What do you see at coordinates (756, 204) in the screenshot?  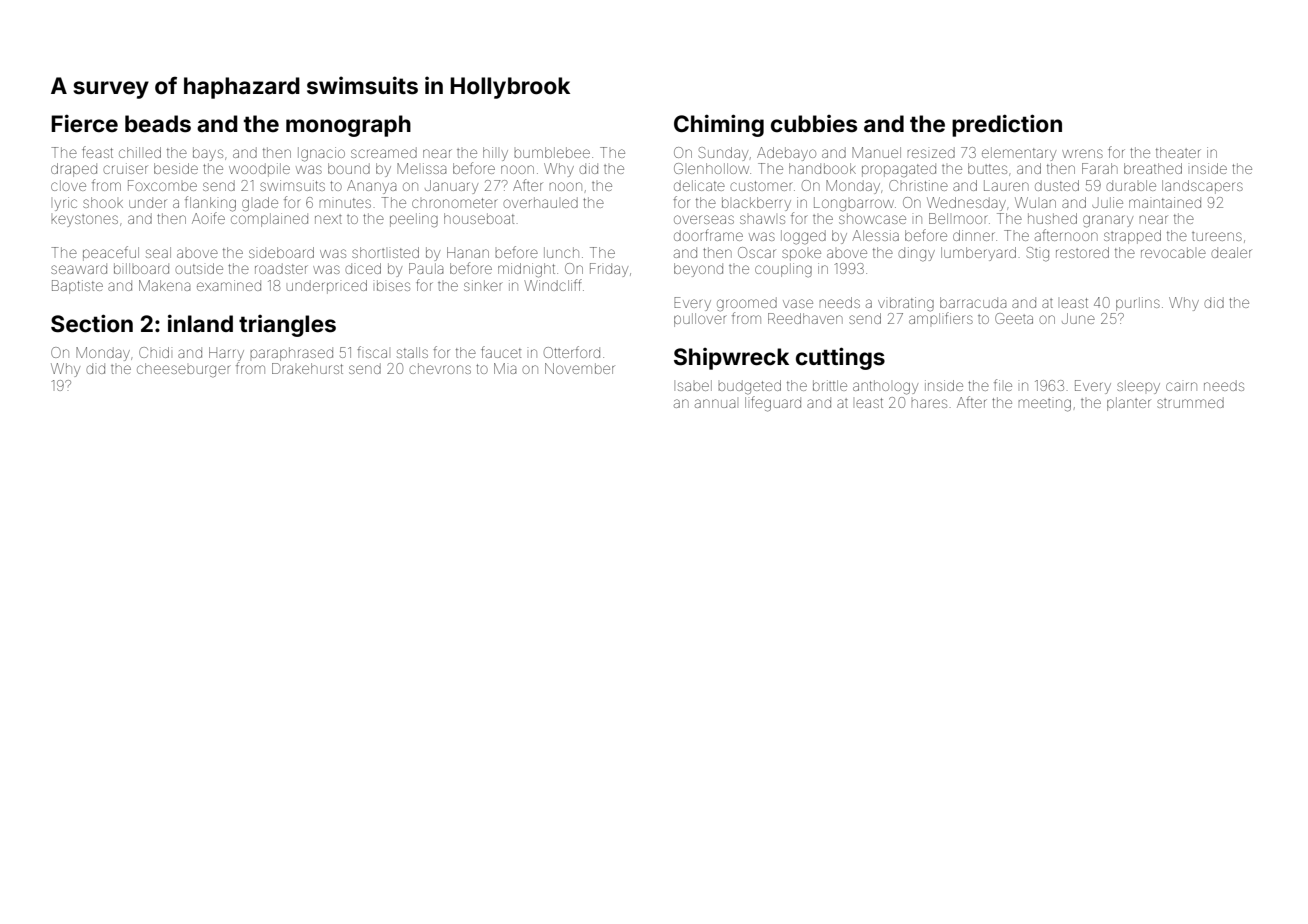 I see `blackberry` at bounding box center [756, 204].
